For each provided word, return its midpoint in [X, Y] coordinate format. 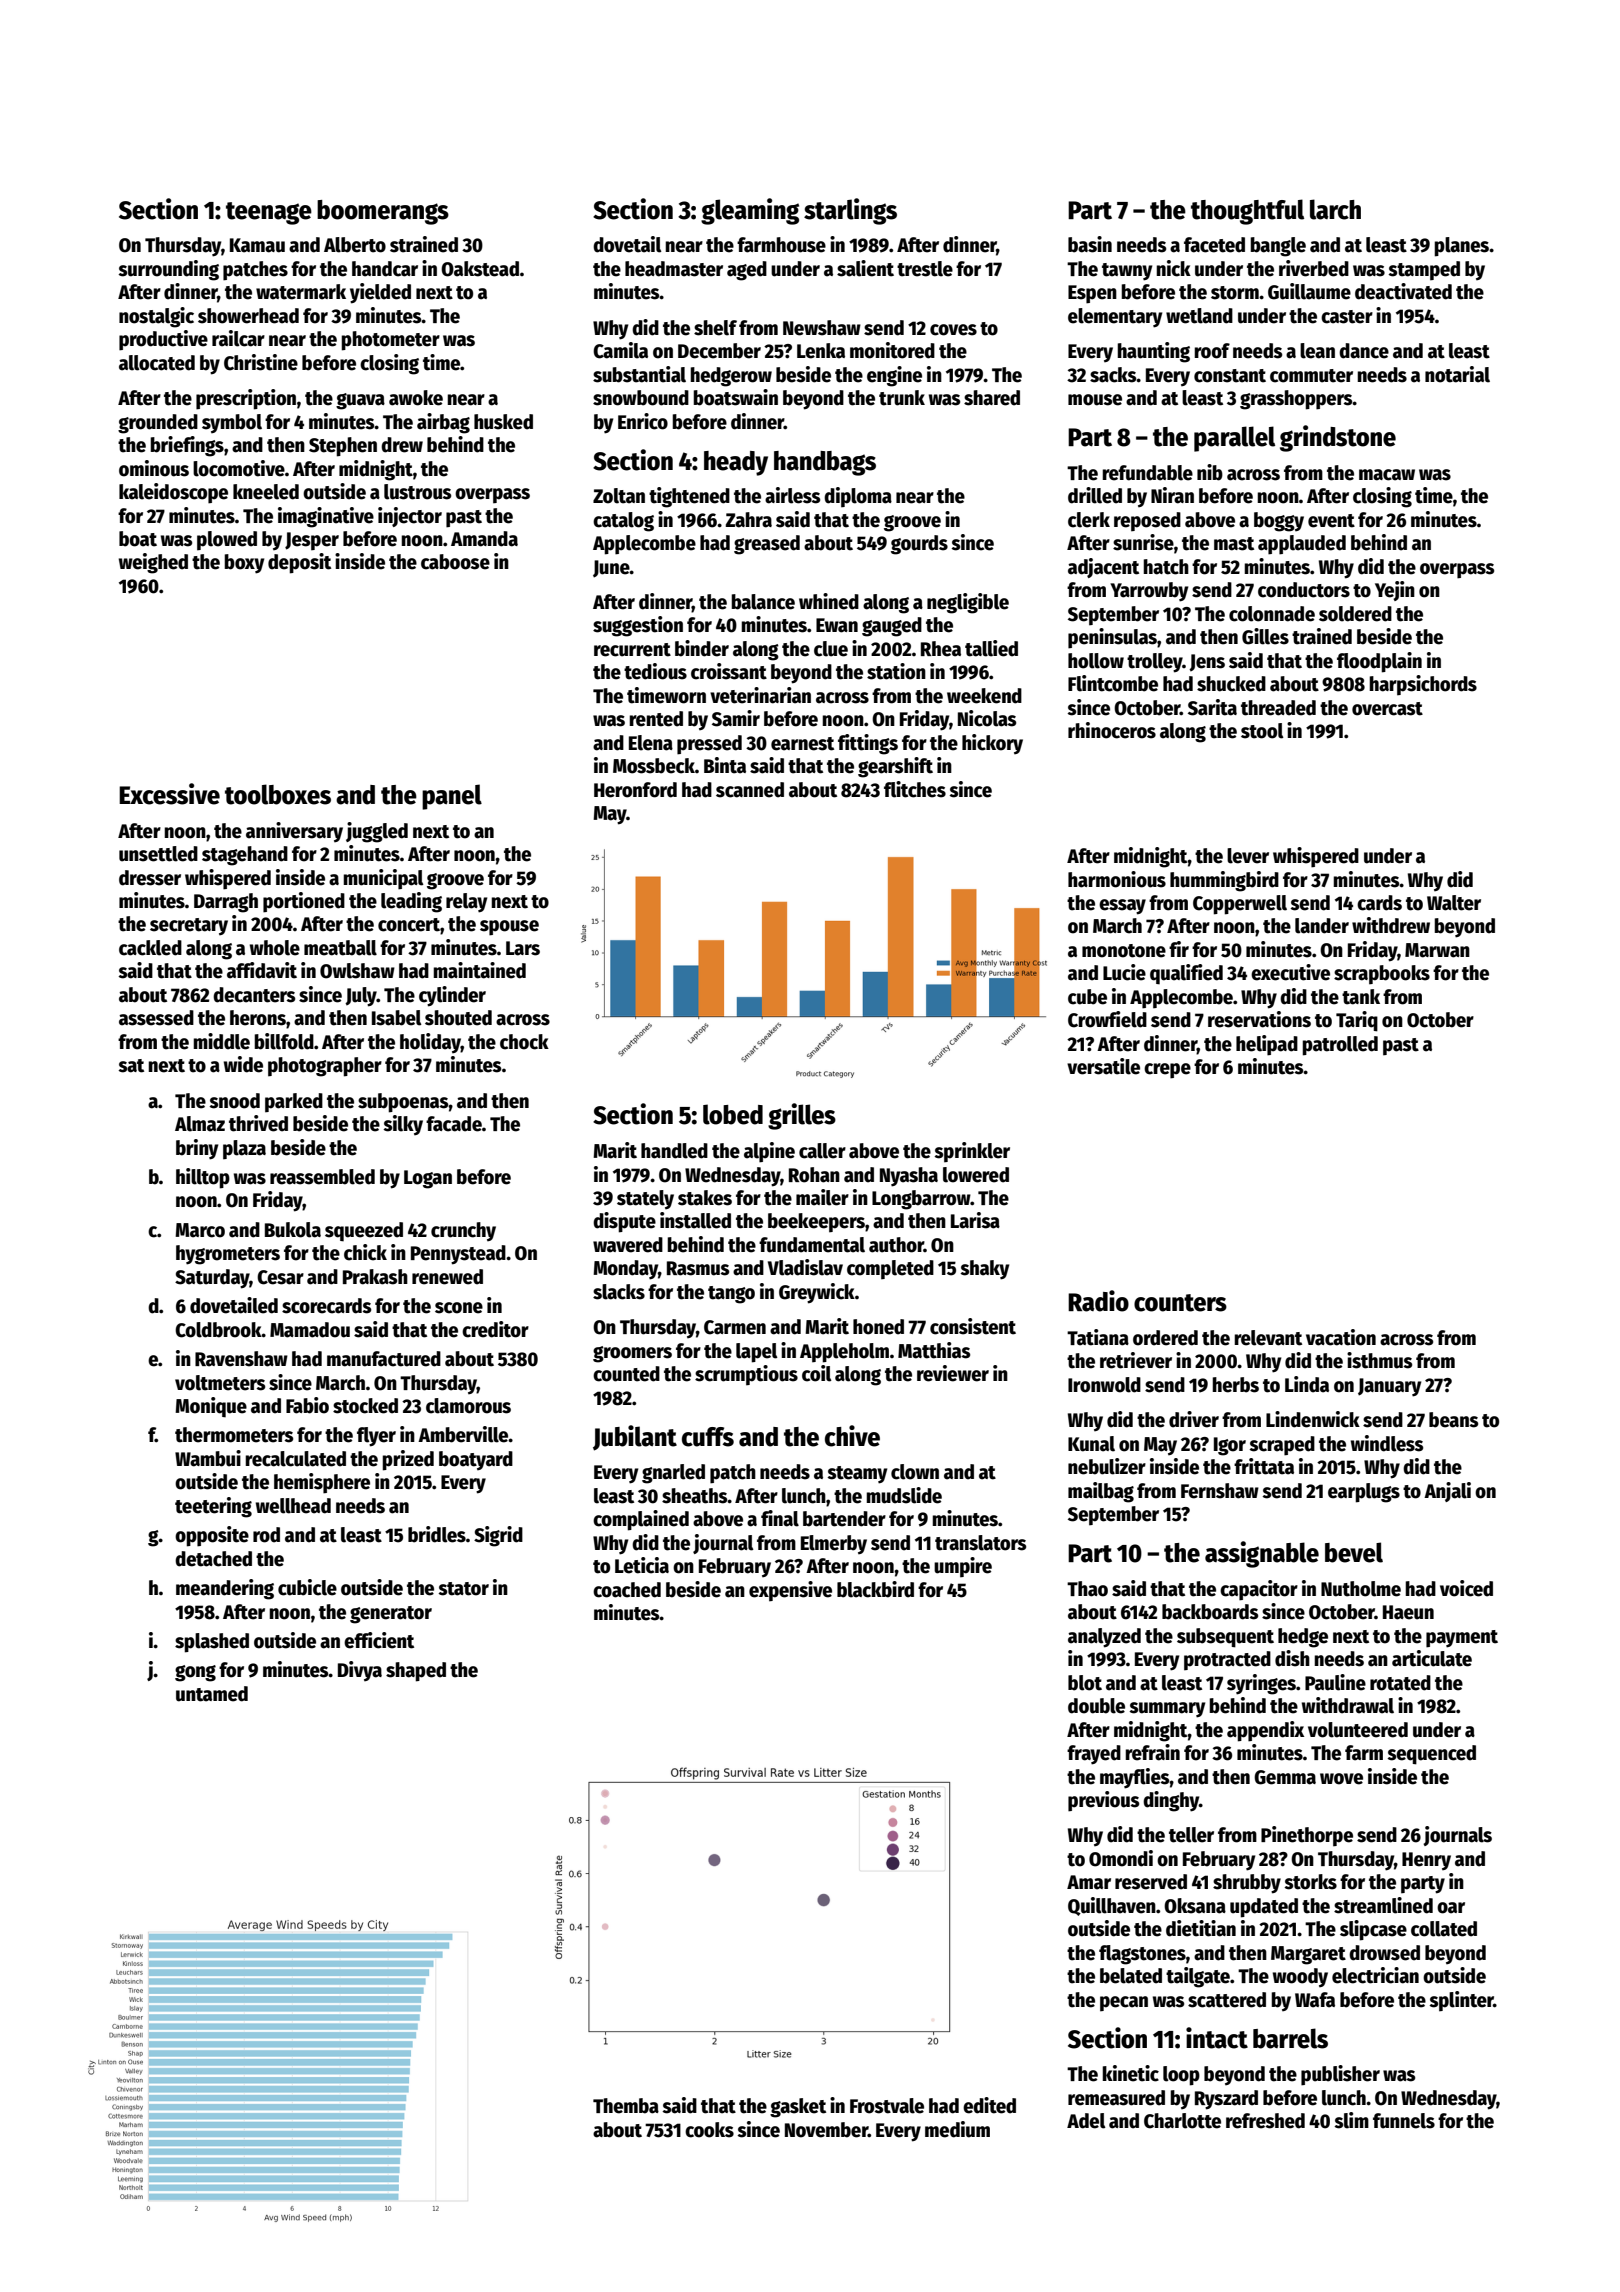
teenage [269, 213]
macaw [1387, 475]
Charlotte [1182, 2121]
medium [957, 2129]
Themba [626, 2106]
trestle [925, 269]
